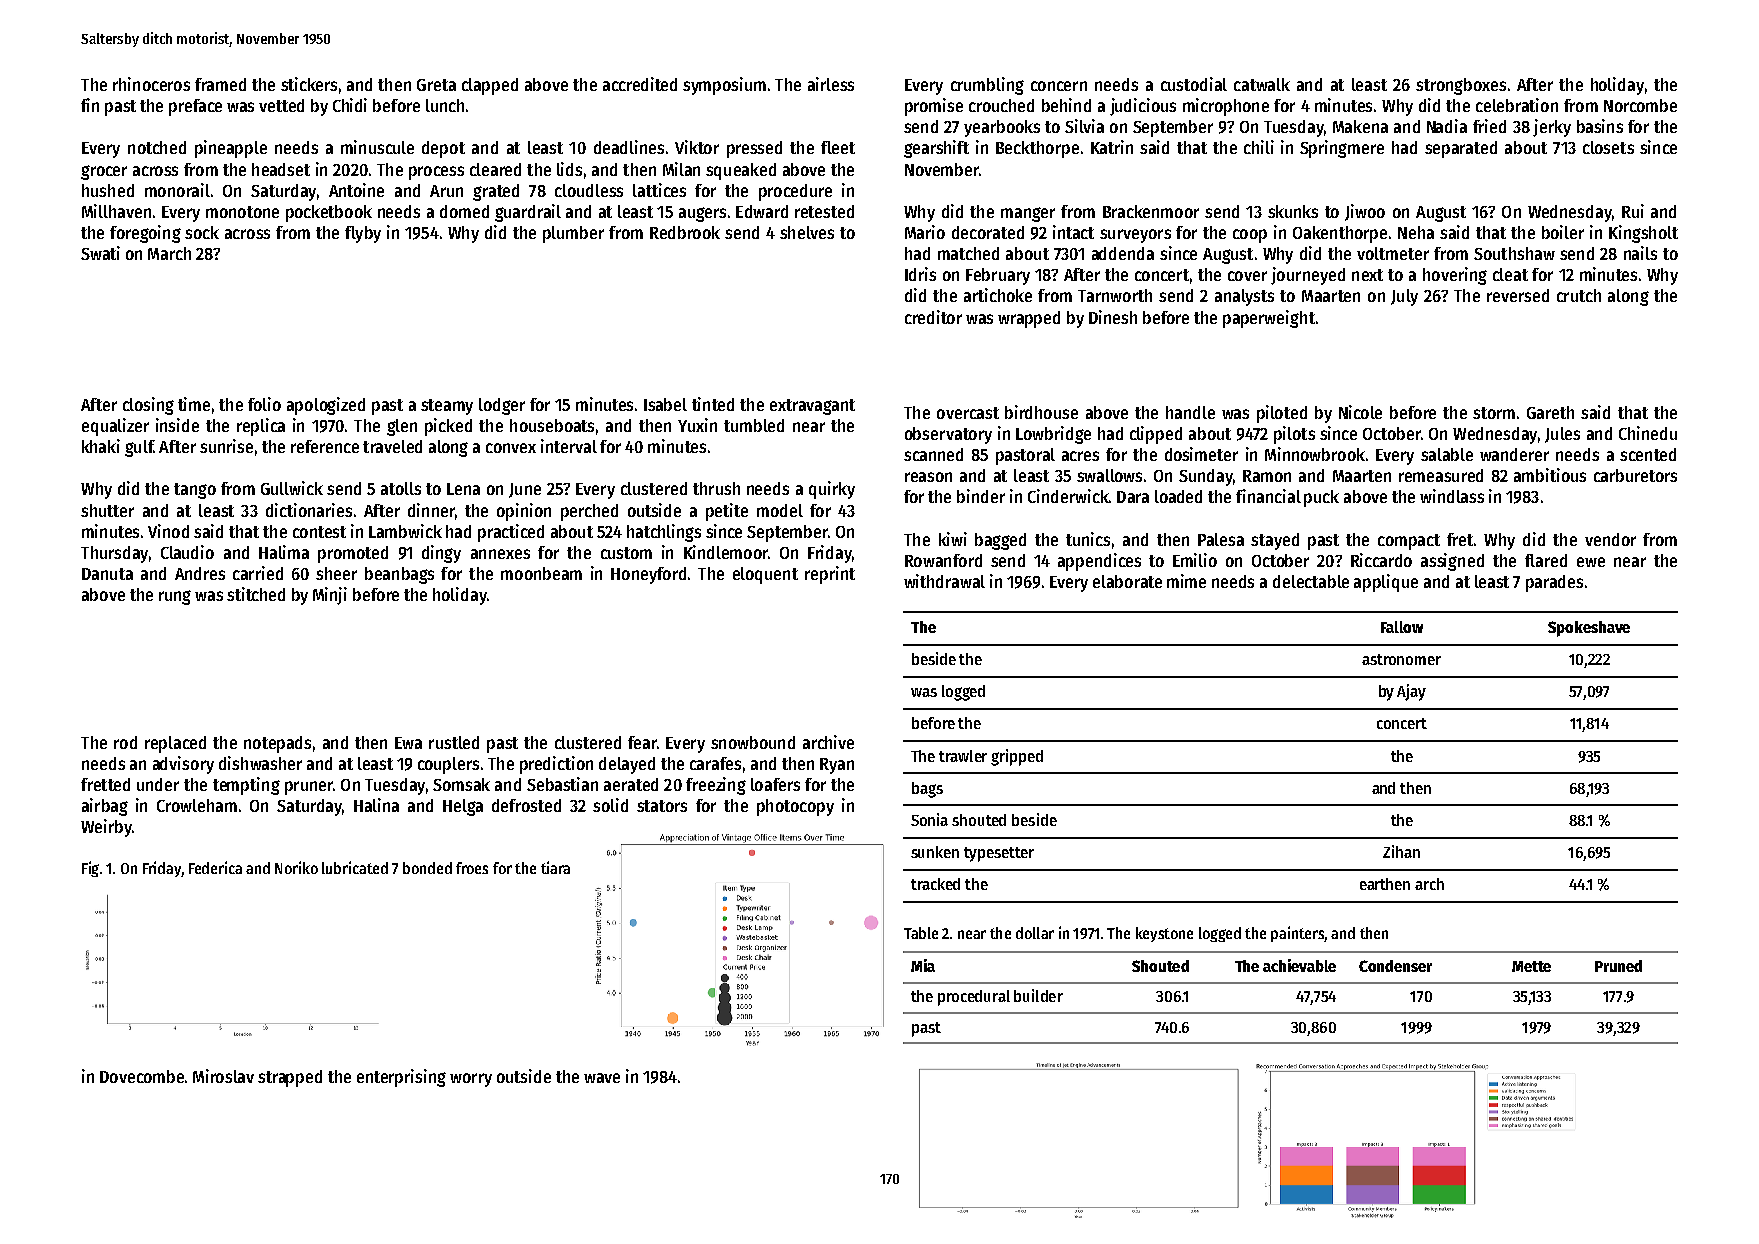 Image resolution: width=1759 pixels, height=1244 pixels. What do you see at coordinates (1401, 851) in the screenshot?
I see `Zihan` at bounding box center [1401, 851].
